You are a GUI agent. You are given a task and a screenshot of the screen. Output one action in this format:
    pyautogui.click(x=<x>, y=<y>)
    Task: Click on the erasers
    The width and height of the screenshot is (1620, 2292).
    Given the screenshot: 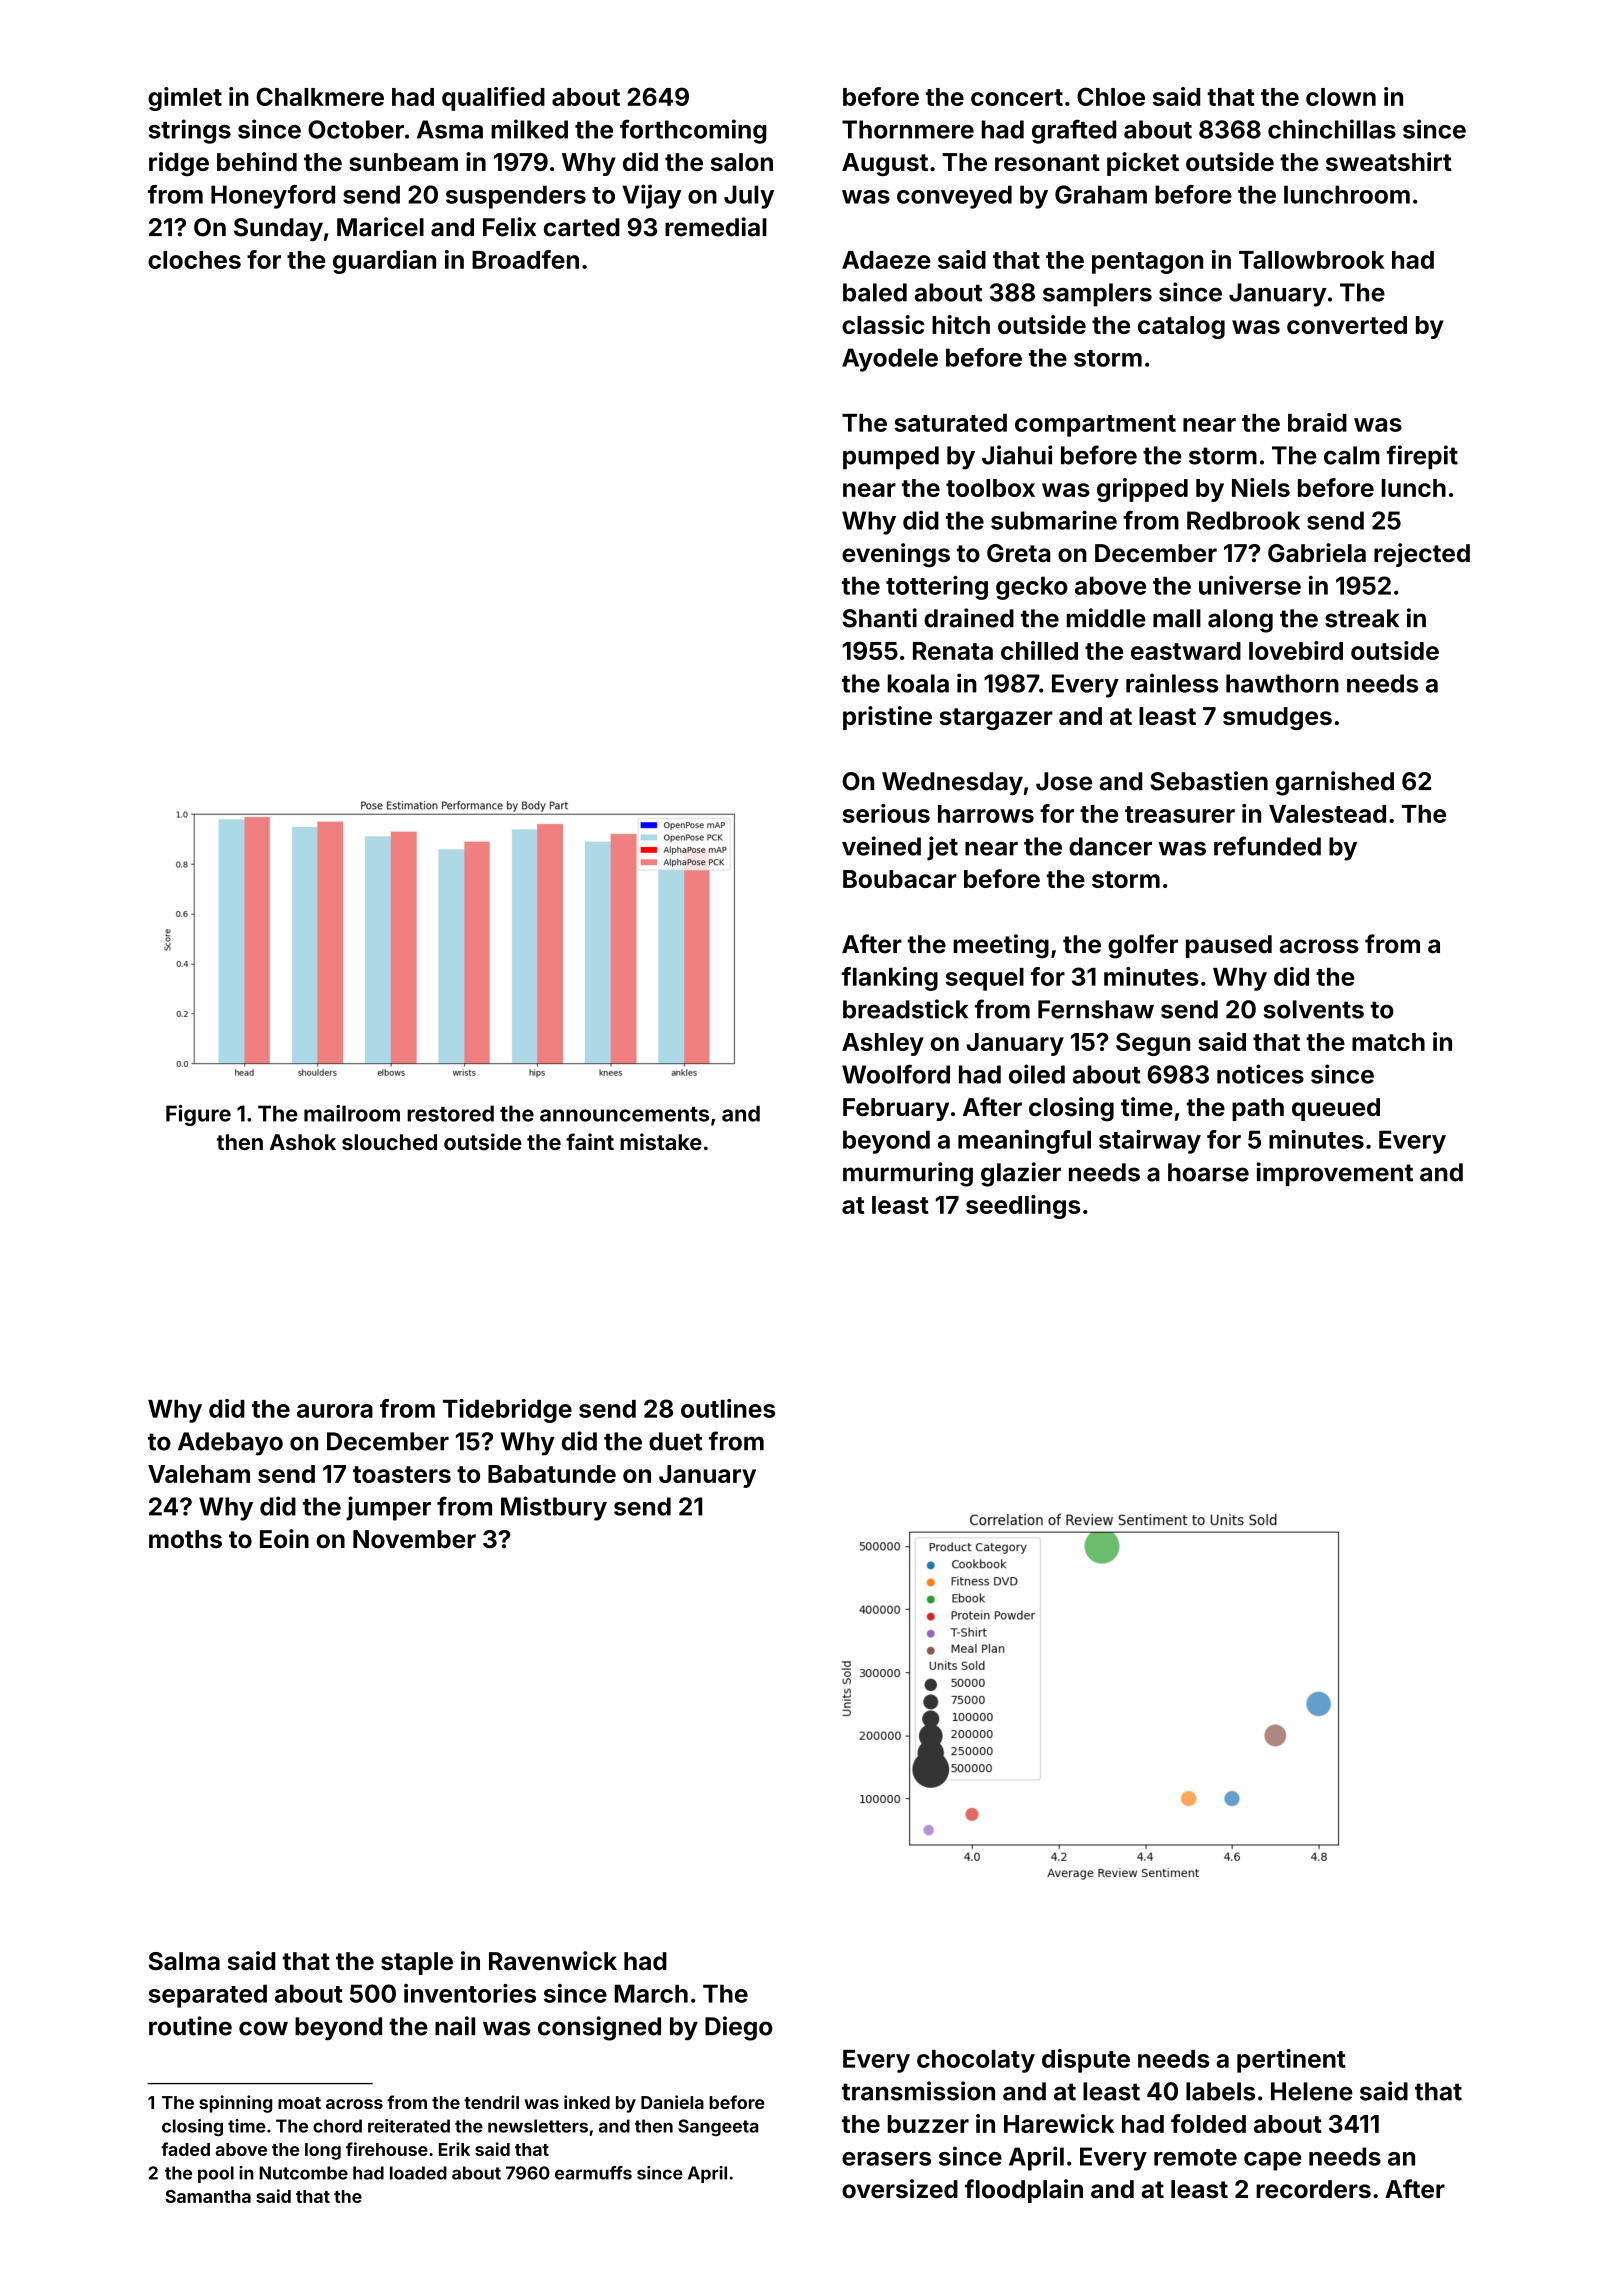 What is the action you would take?
    pyautogui.click(x=886, y=2159)
